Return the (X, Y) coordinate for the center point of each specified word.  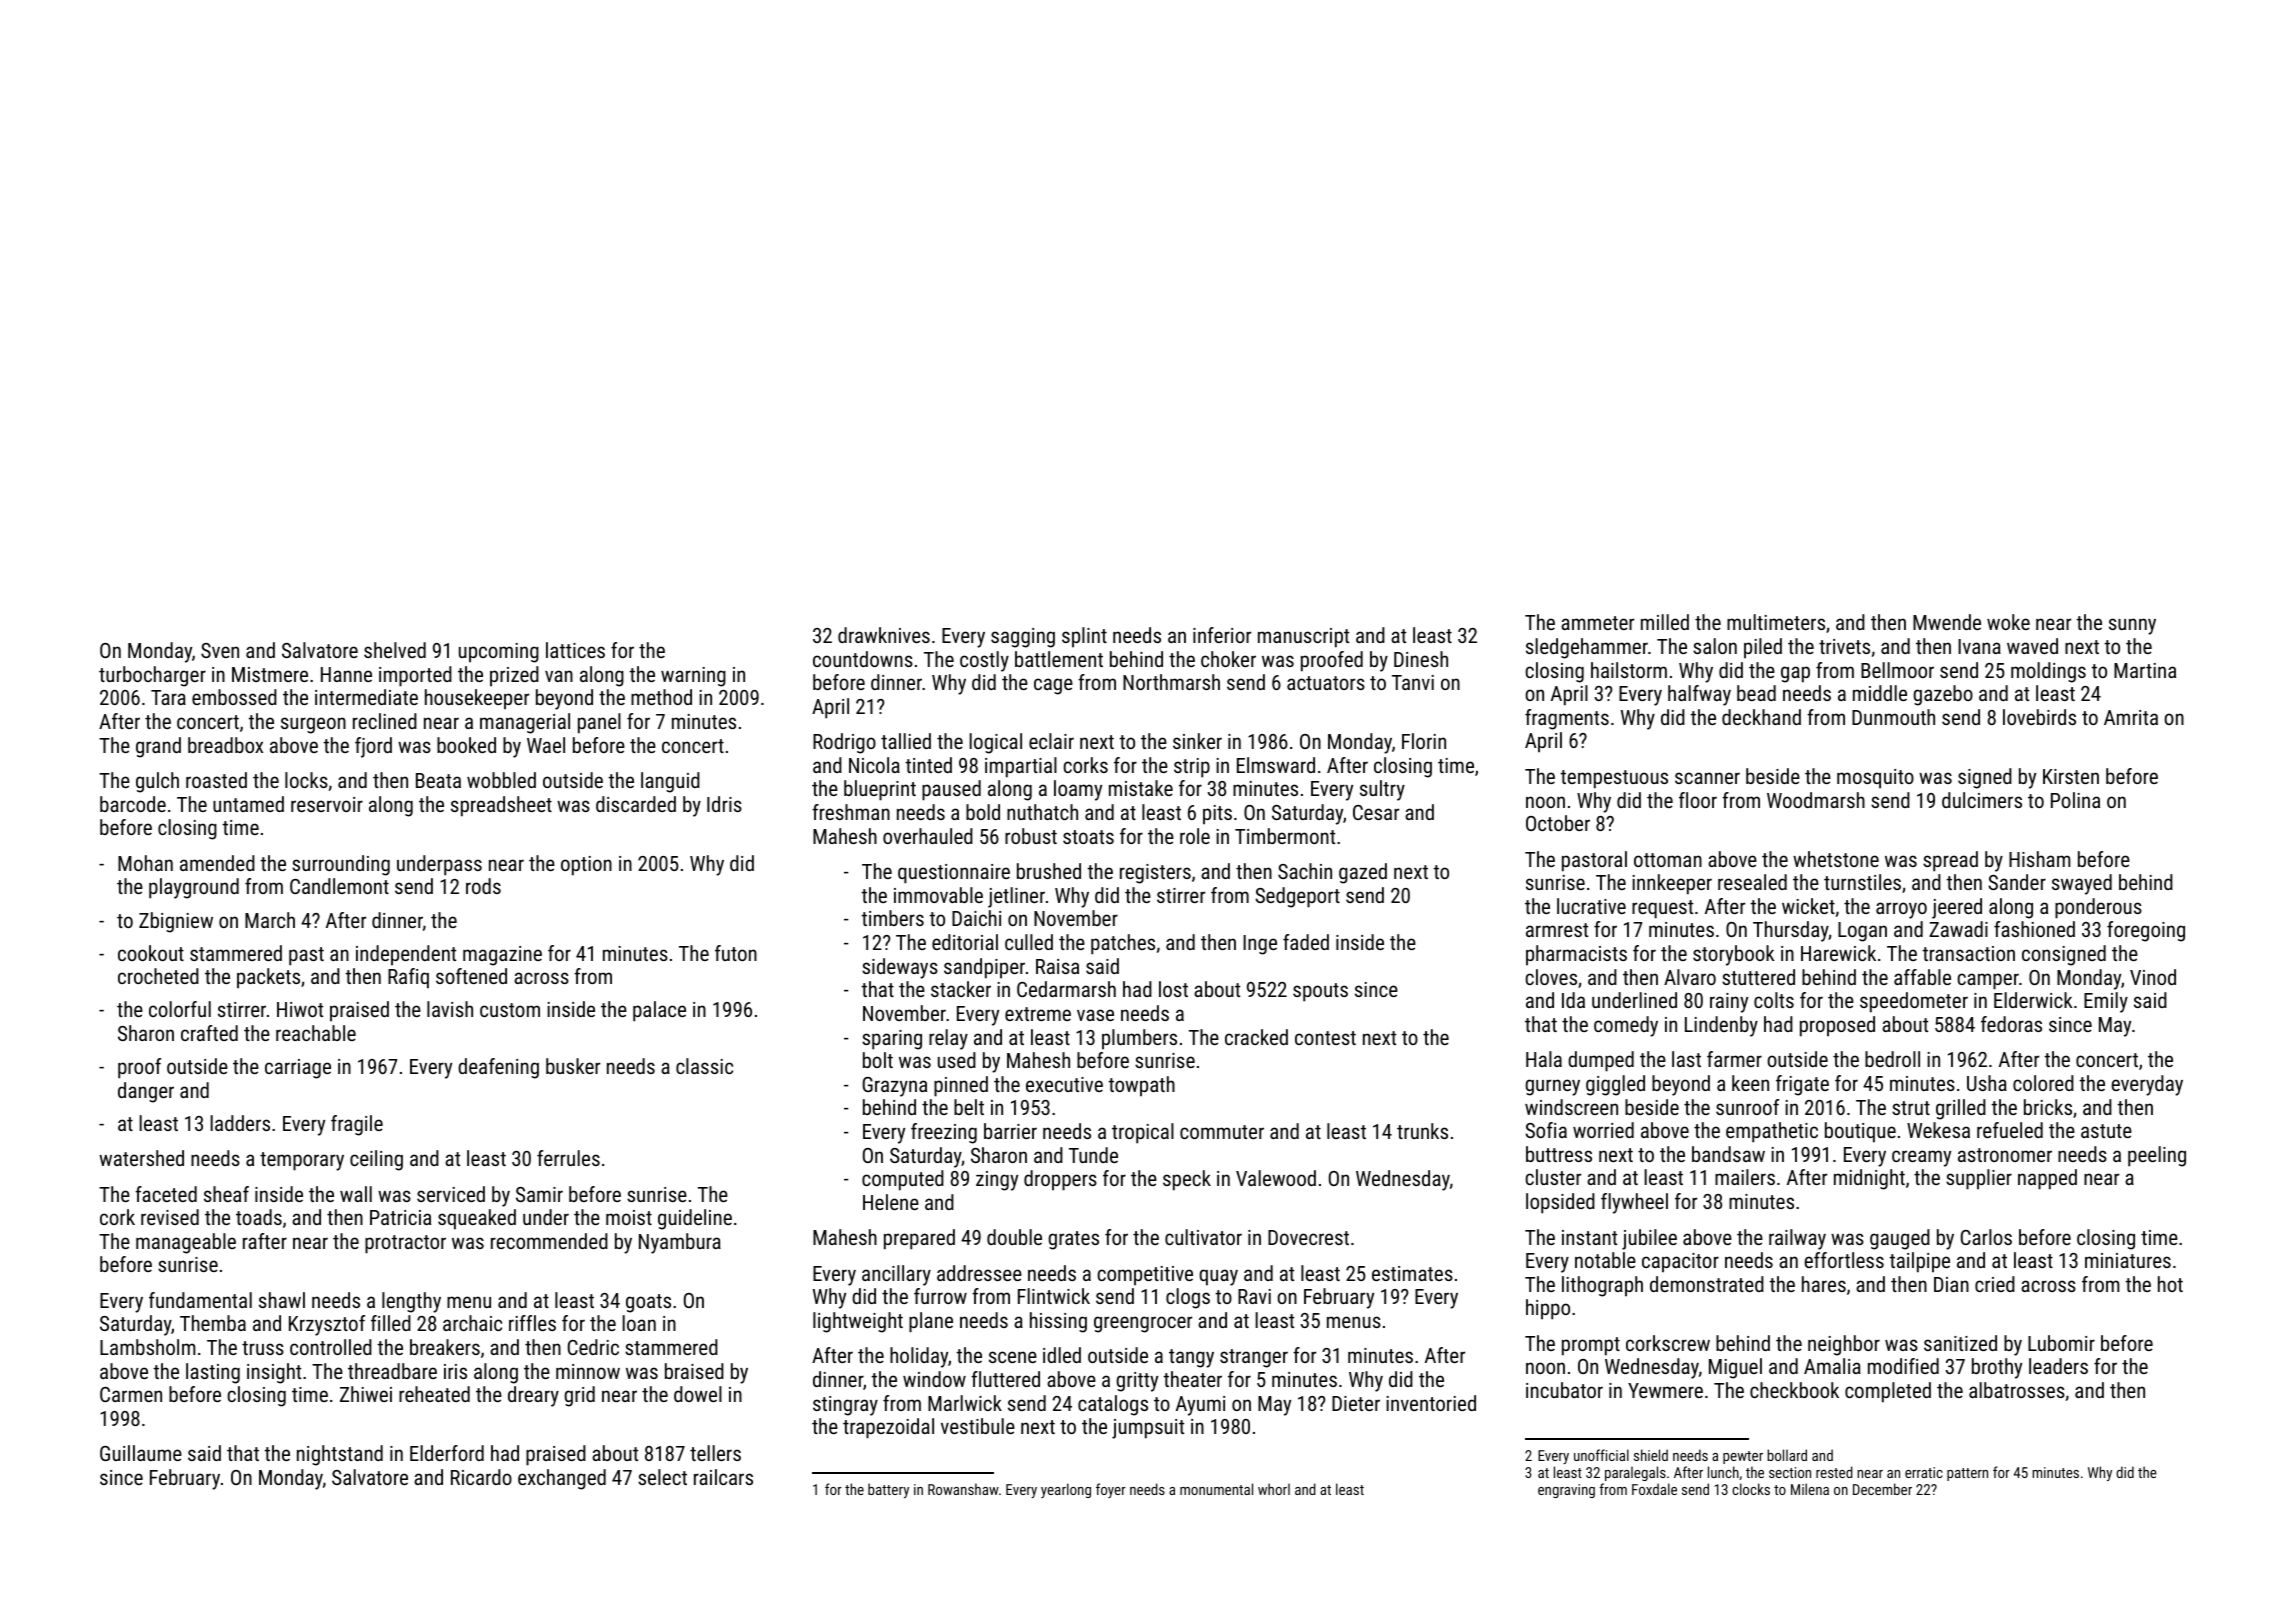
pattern (1967, 1474)
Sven (220, 650)
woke (2008, 622)
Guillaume (141, 1453)
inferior (1222, 635)
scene (1013, 1357)
